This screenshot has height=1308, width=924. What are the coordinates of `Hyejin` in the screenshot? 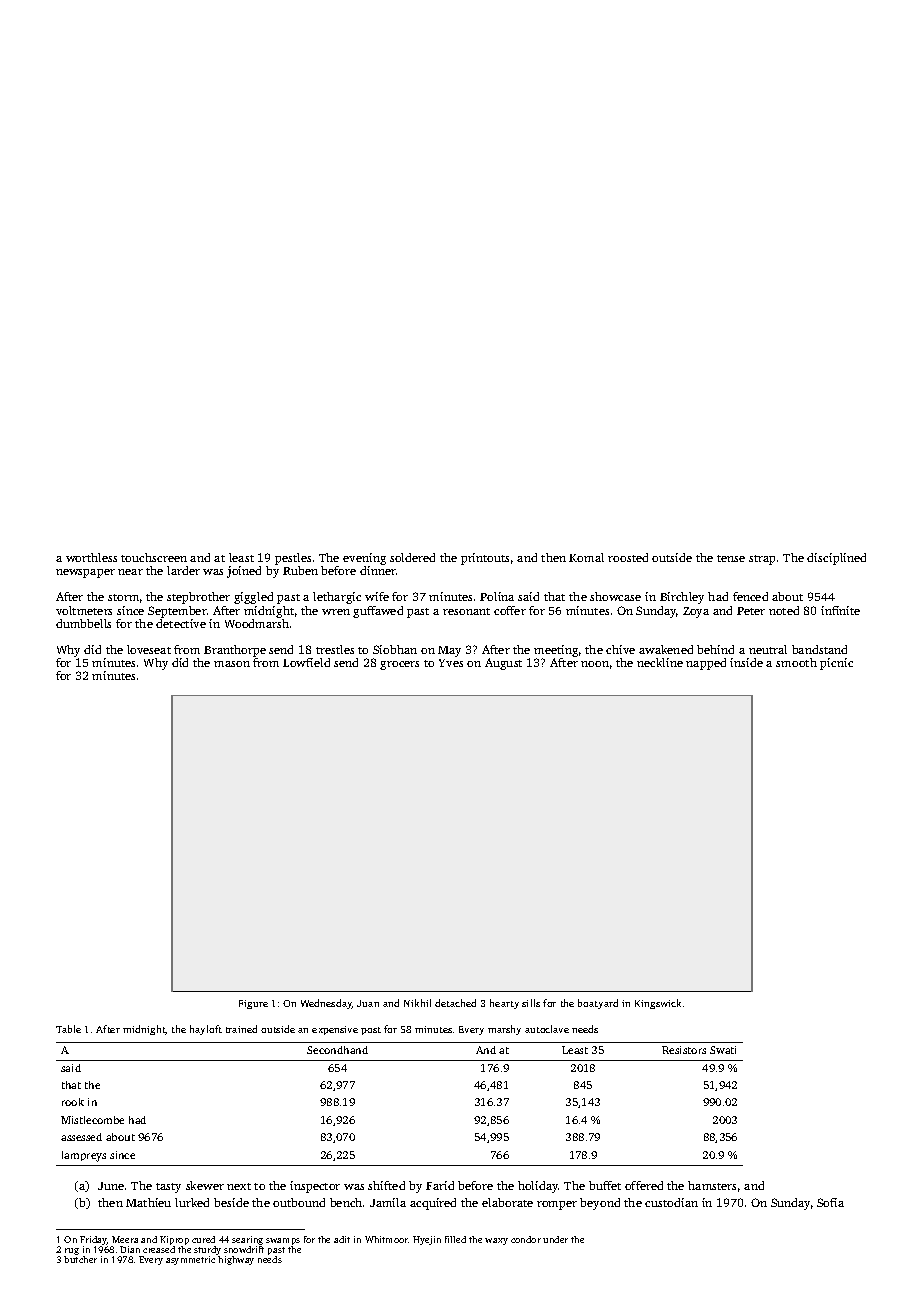 It's located at (427, 1240).
